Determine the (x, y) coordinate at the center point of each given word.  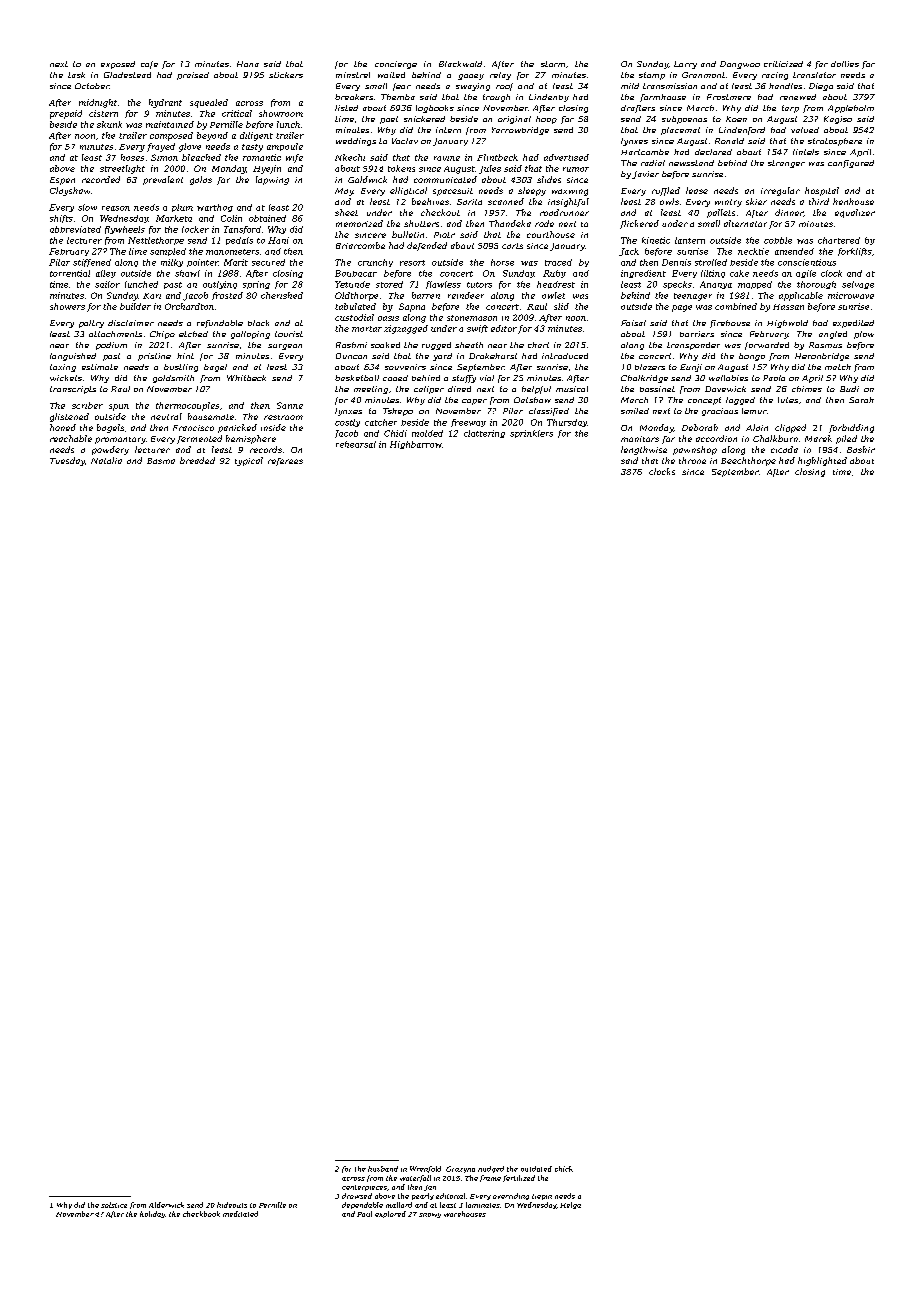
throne (692, 460)
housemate (211, 416)
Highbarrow (416, 445)
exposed (118, 65)
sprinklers (531, 434)
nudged (491, 1169)
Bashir (861, 449)
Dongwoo (740, 65)
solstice (114, 1205)
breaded (197, 460)
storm (553, 64)
